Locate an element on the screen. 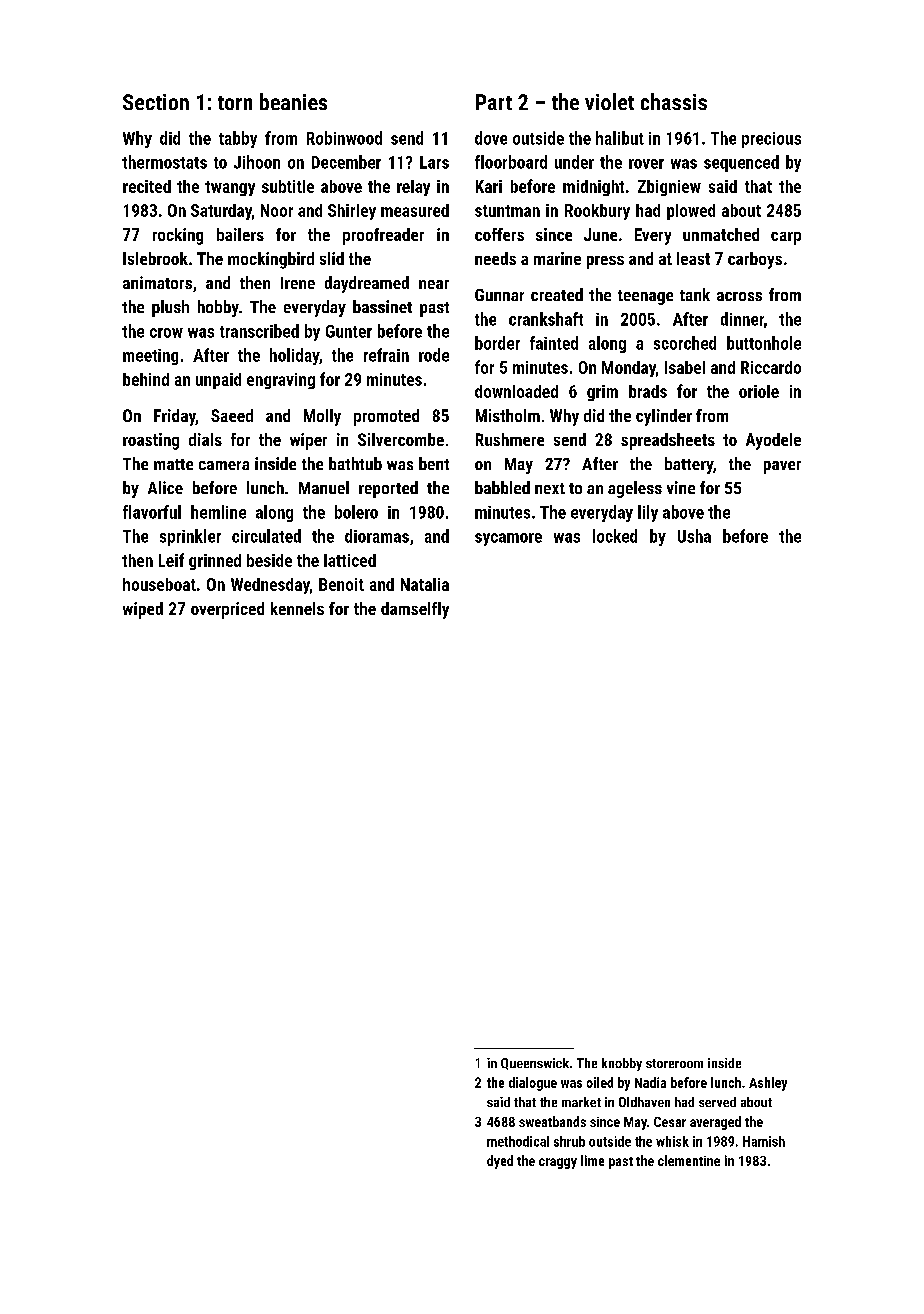  relay is located at coordinates (413, 188).
